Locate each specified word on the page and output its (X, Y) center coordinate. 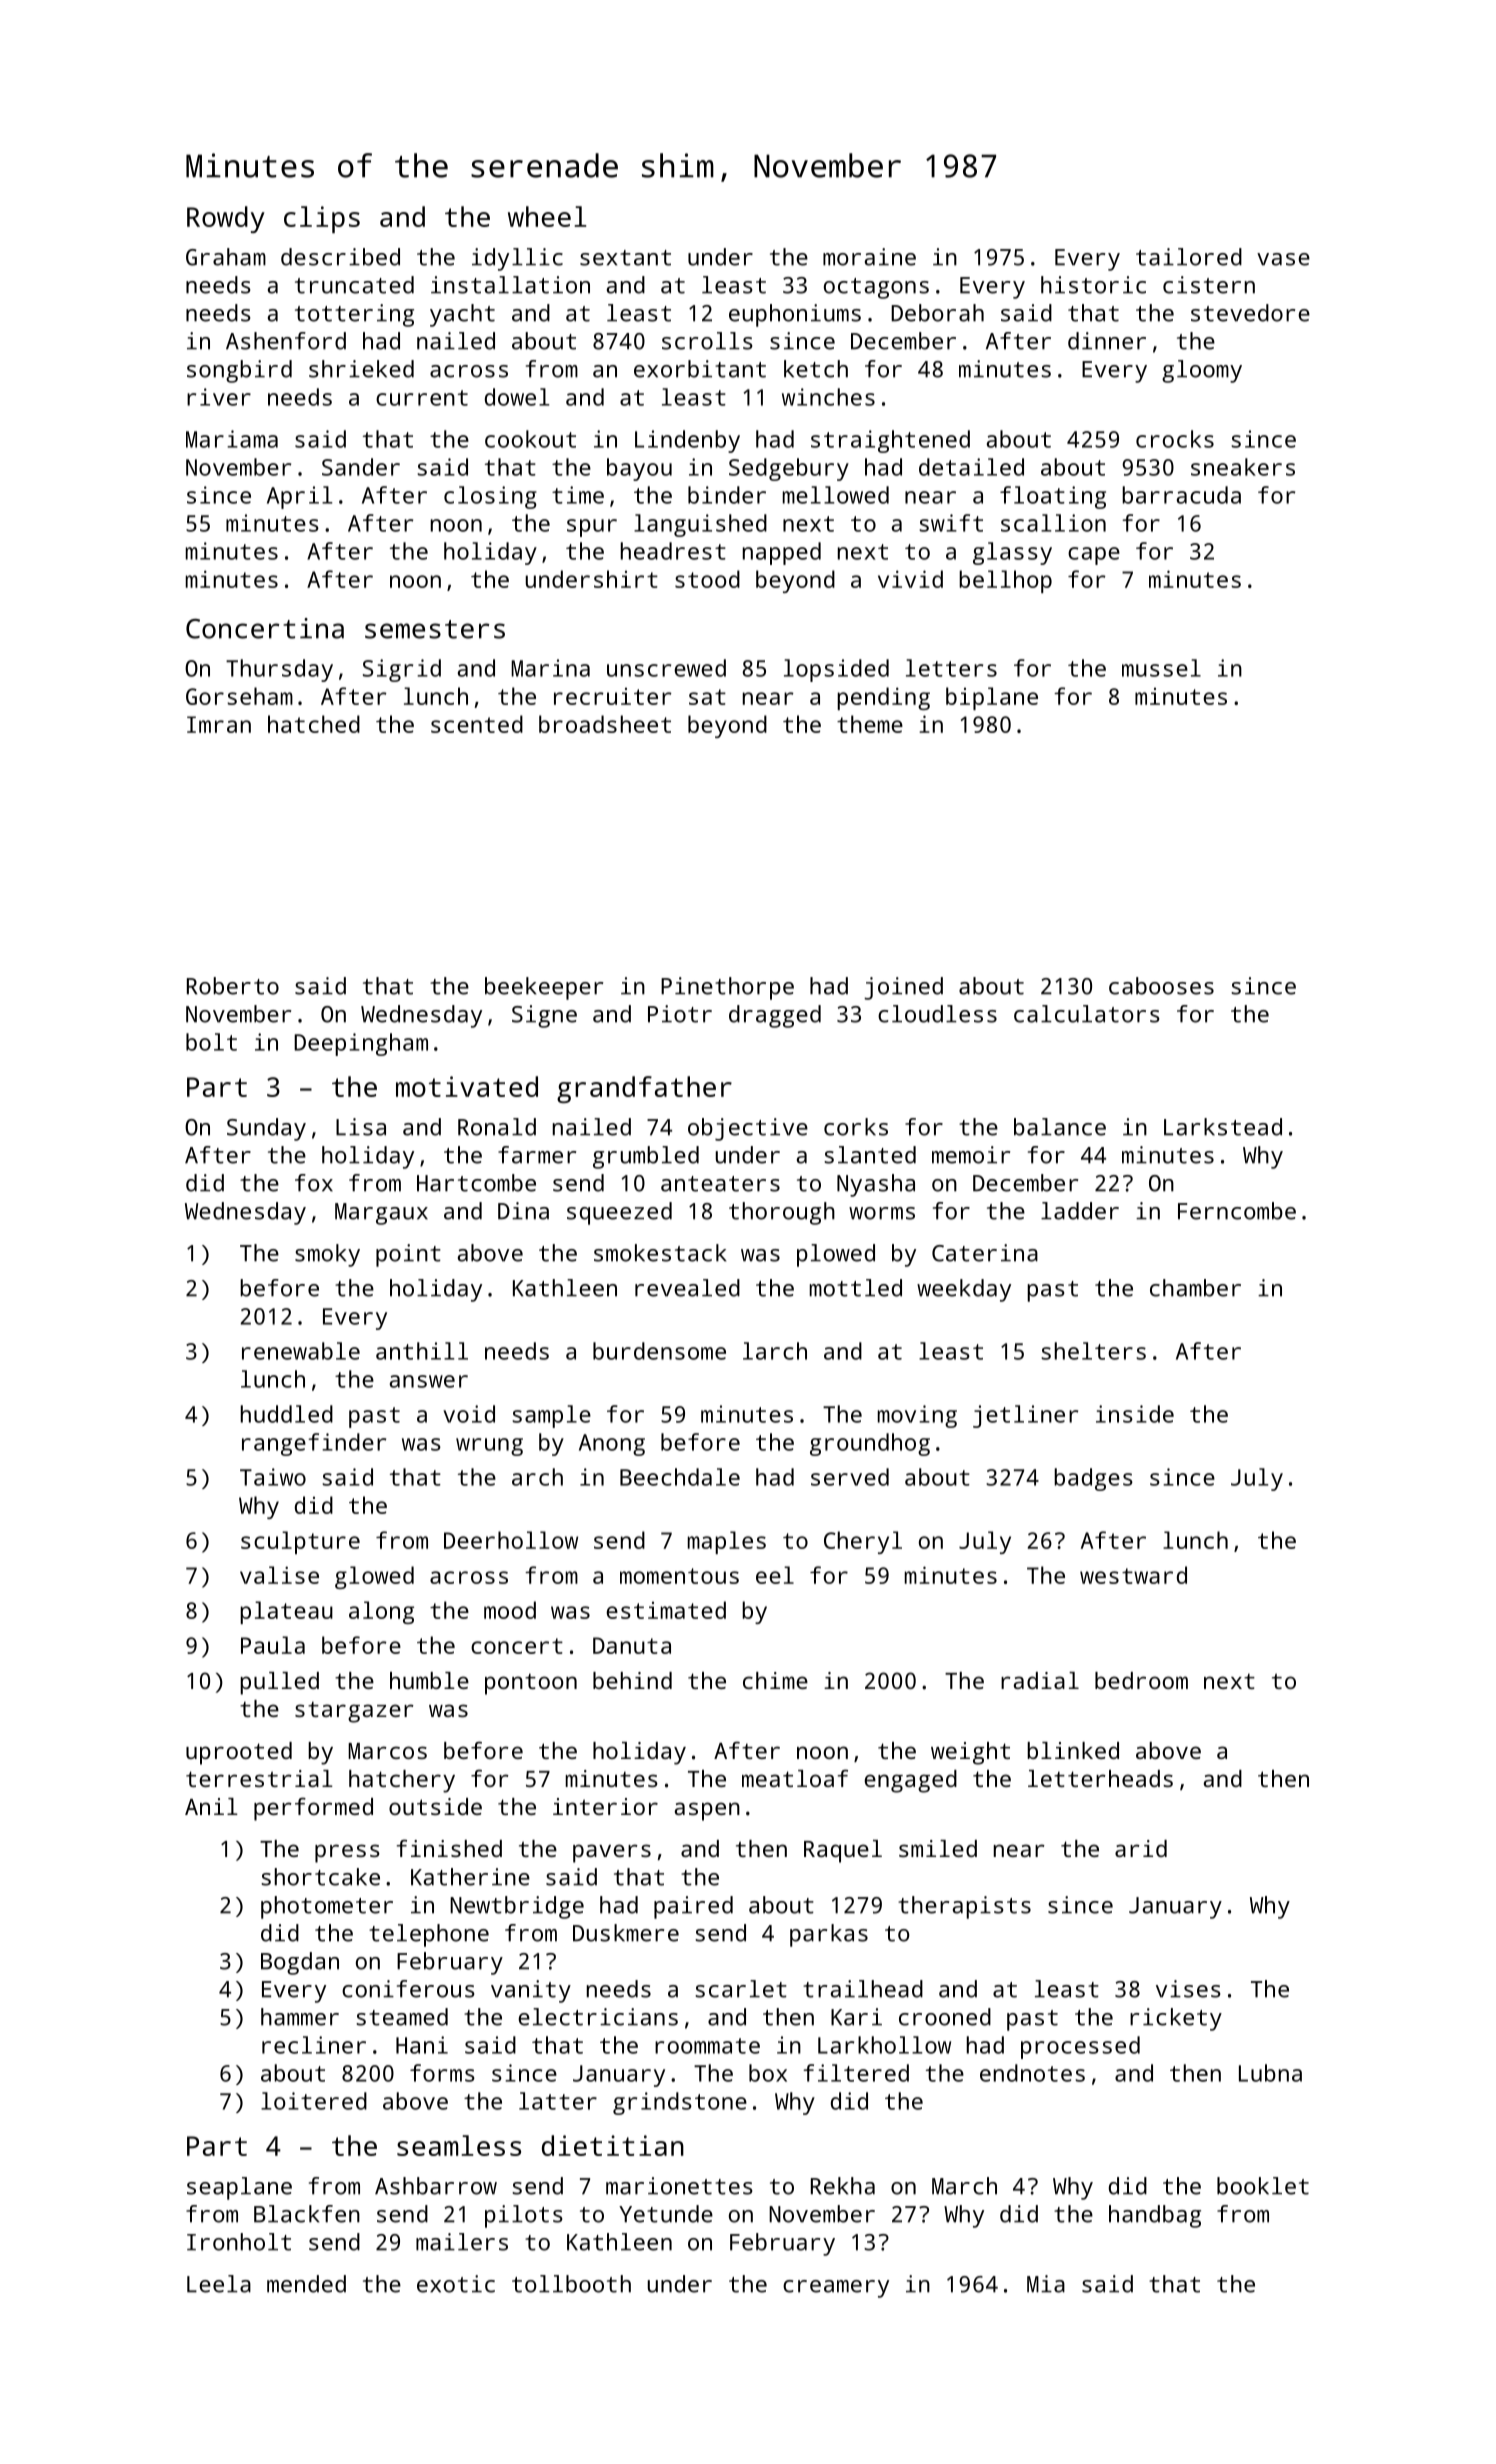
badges (1093, 1479)
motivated (467, 1086)
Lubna (1270, 2073)
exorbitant (700, 369)
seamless (459, 2145)
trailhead (863, 1989)
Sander (361, 467)
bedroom (1141, 1680)
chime (775, 1680)
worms (882, 1213)
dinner (1107, 341)
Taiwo (273, 1477)
